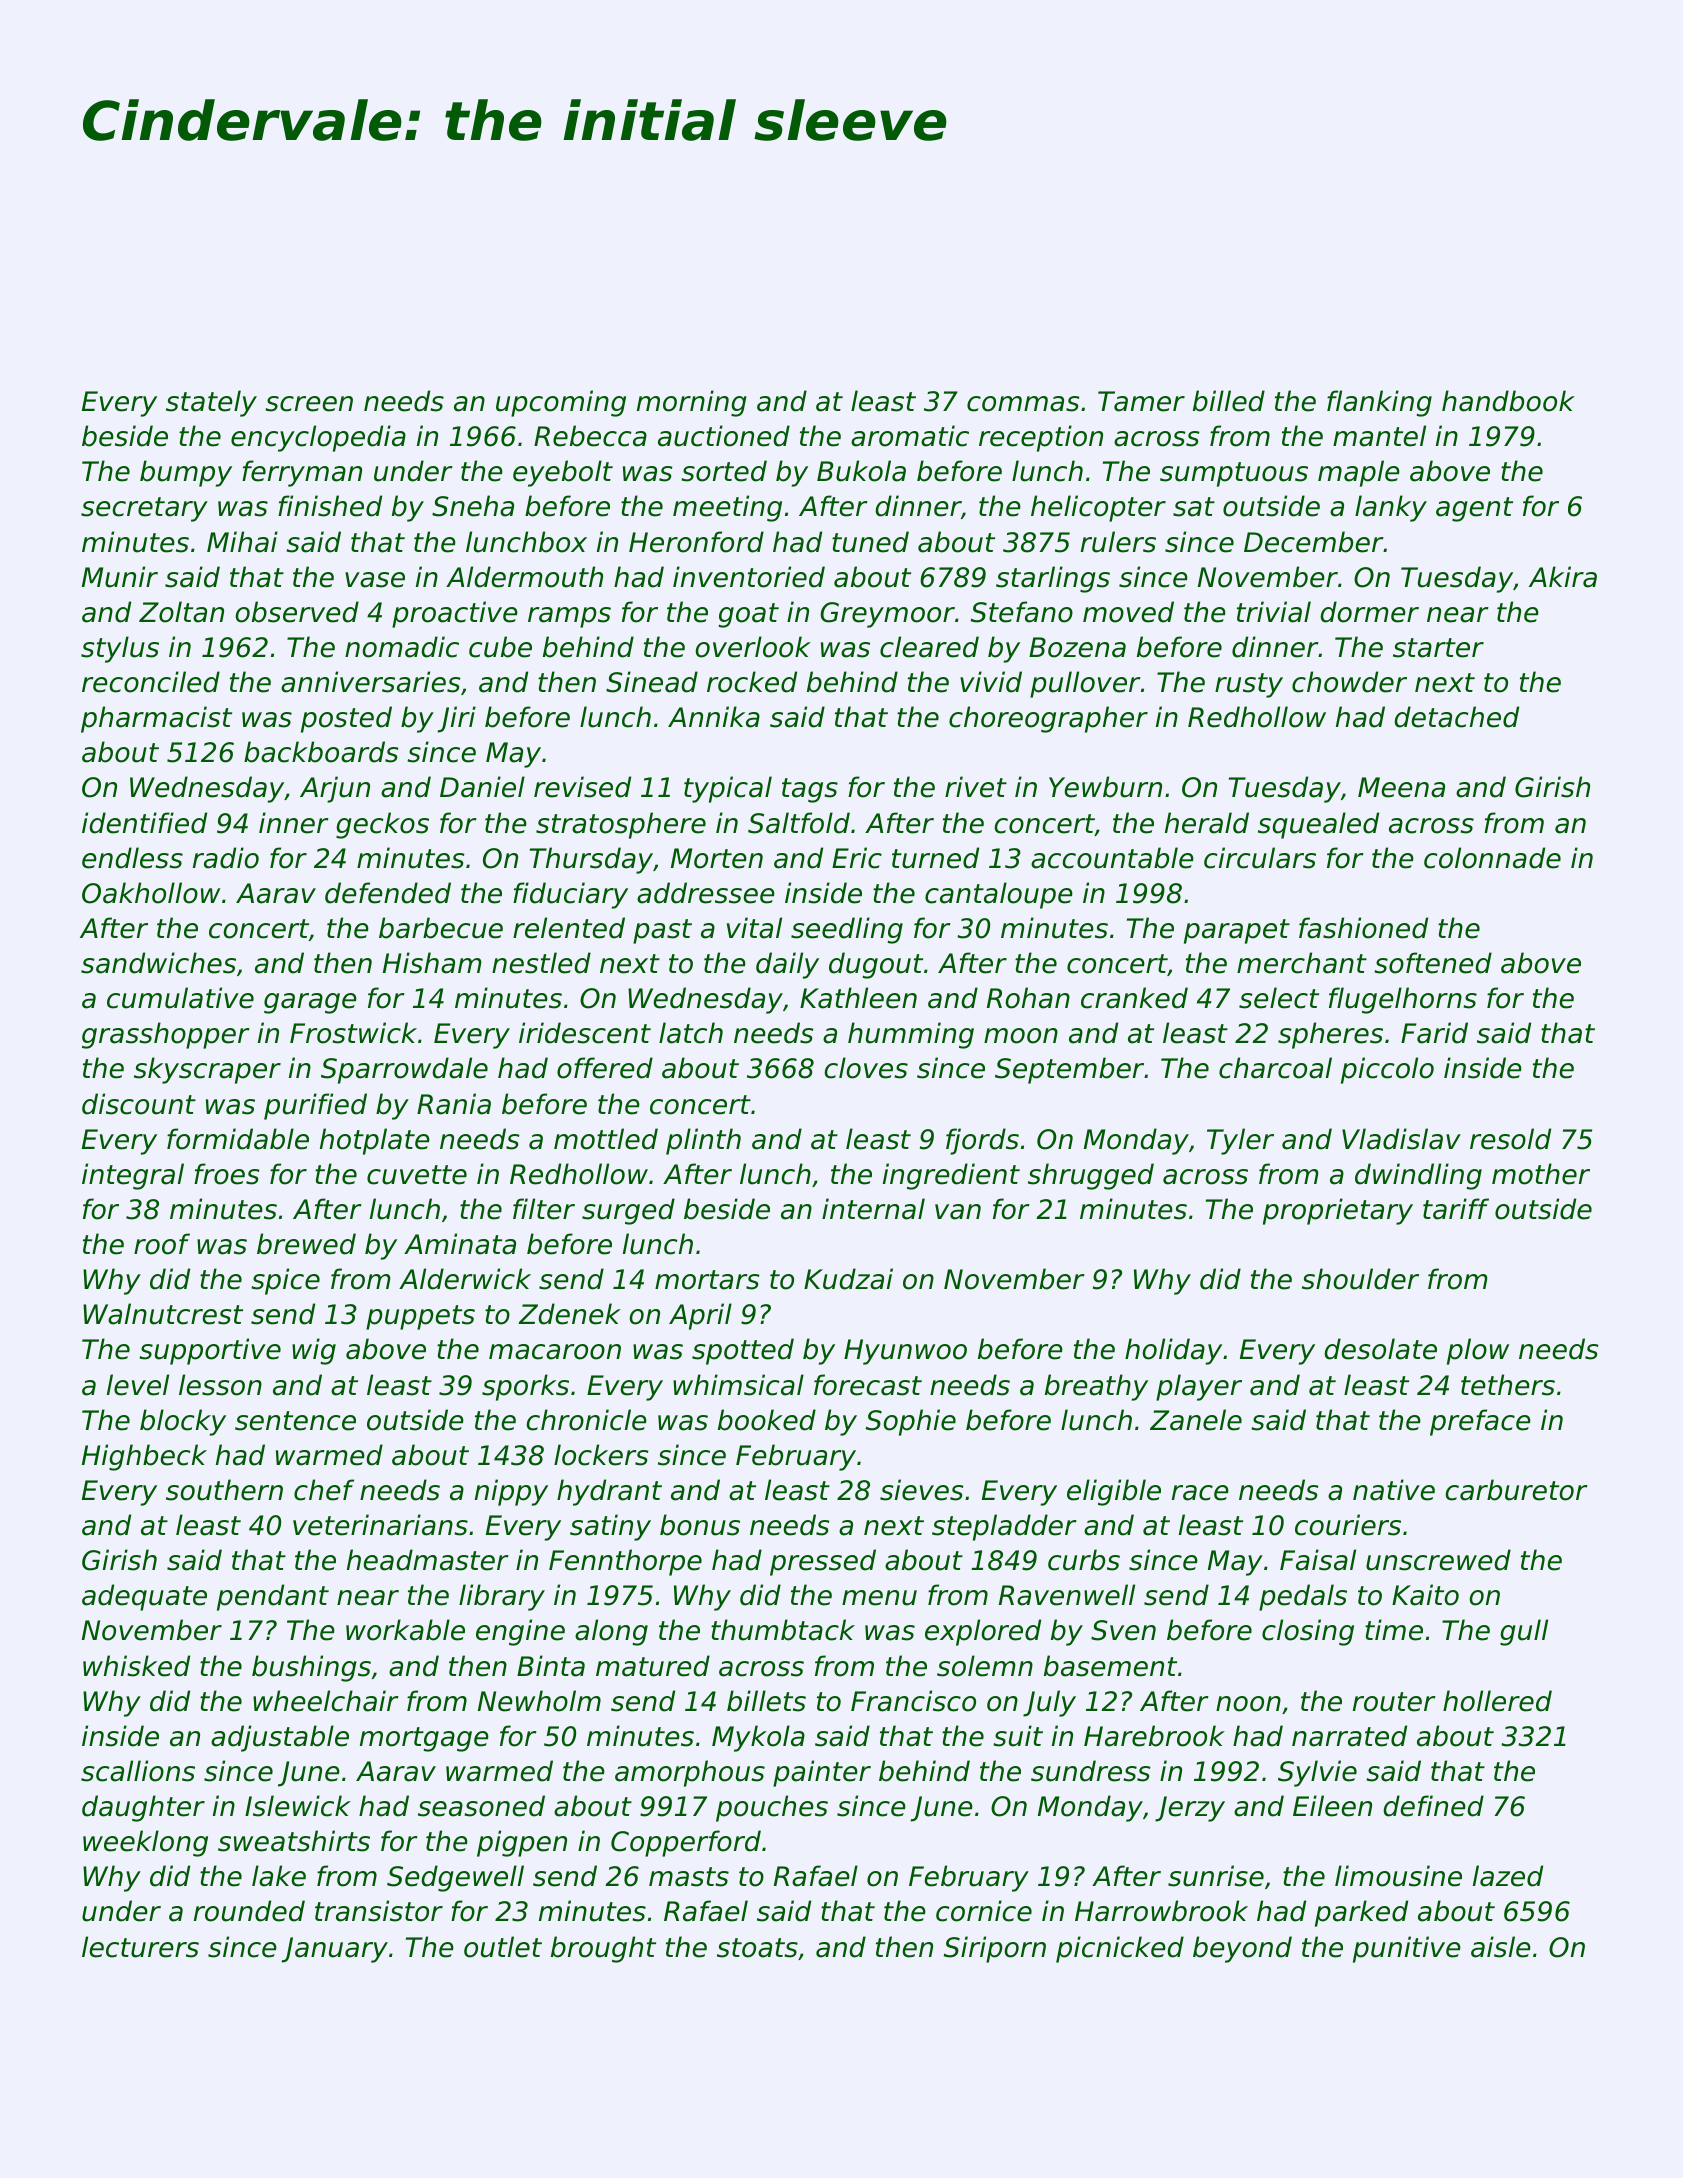  Describe the element at coordinates (696, 542) in the screenshot. I see `Heronford` at that location.
